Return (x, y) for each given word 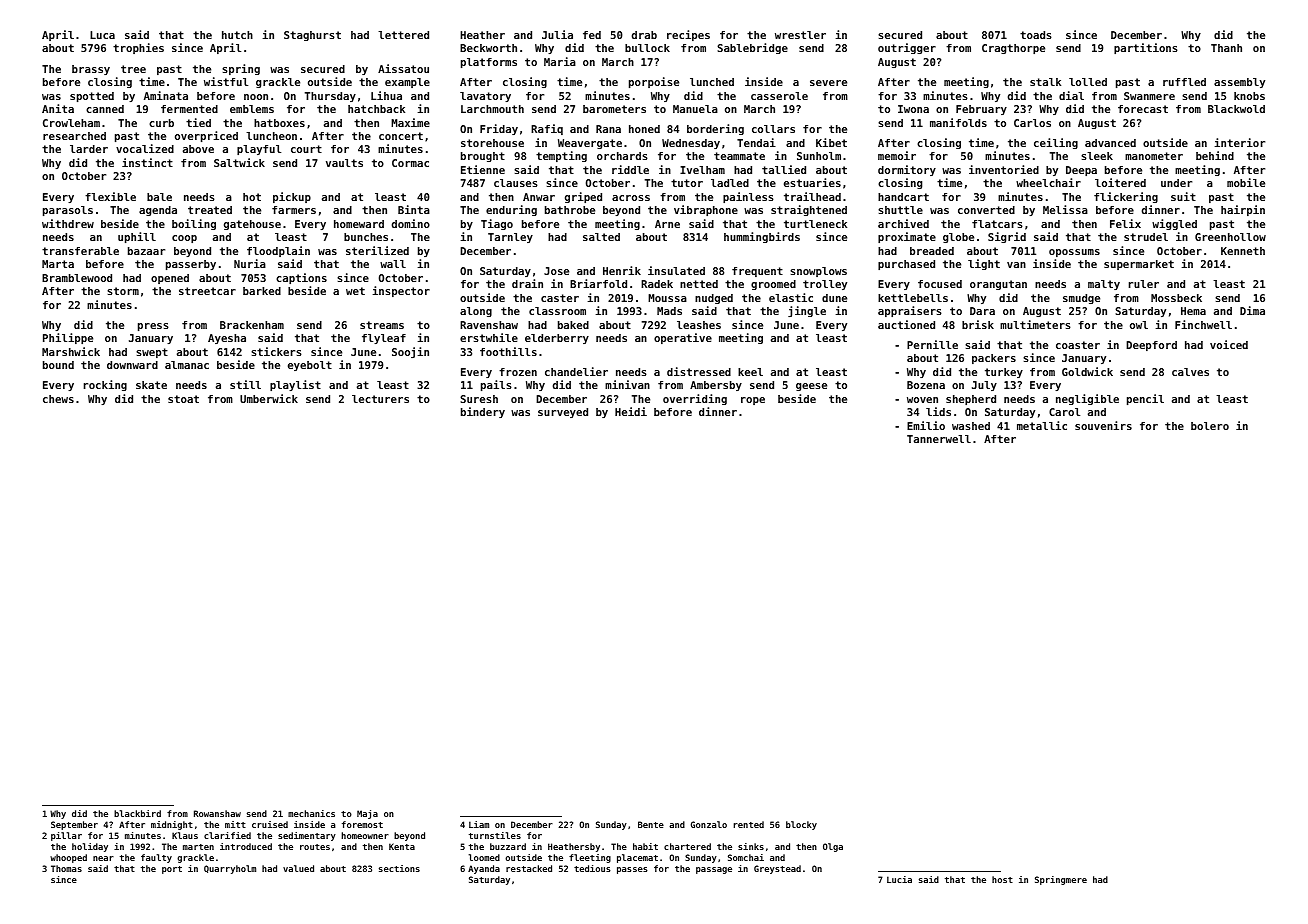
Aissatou (403, 68)
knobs (1249, 96)
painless (748, 197)
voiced (1229, 344)
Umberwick (269, 398)
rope (753, 401)
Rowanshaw (217, 813)
